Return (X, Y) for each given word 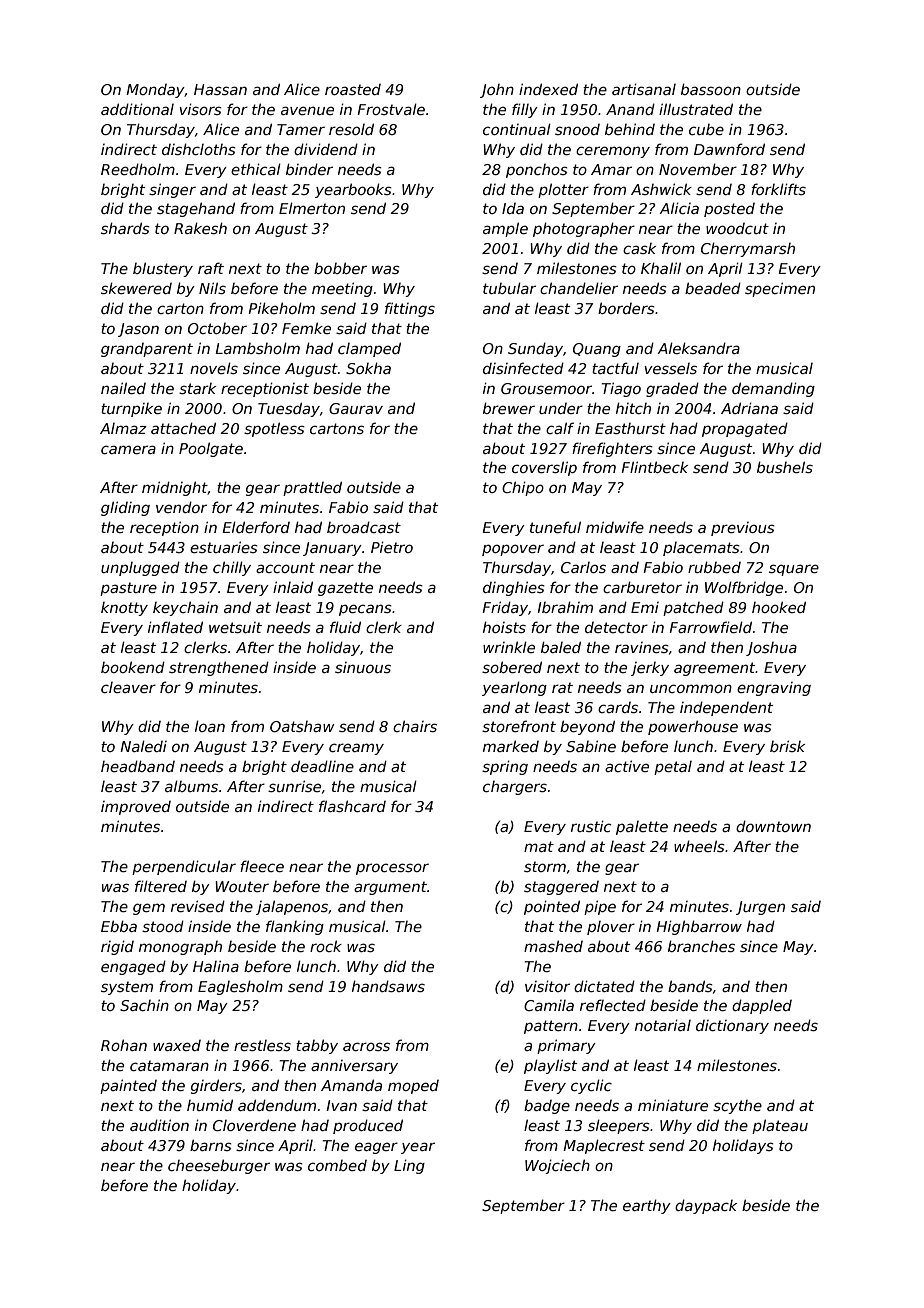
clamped (369, 349)
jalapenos (292, 907)
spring (505, 767)
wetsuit (235, 627)
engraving (774, 689)
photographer (584, 229)
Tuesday (289, 409)
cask (639, 248)
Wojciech (557, 1166)
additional (137, 109)
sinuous (363, 667)
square (794, 570)
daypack (706, 1206)
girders (216, 1086)
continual (517, 129)
